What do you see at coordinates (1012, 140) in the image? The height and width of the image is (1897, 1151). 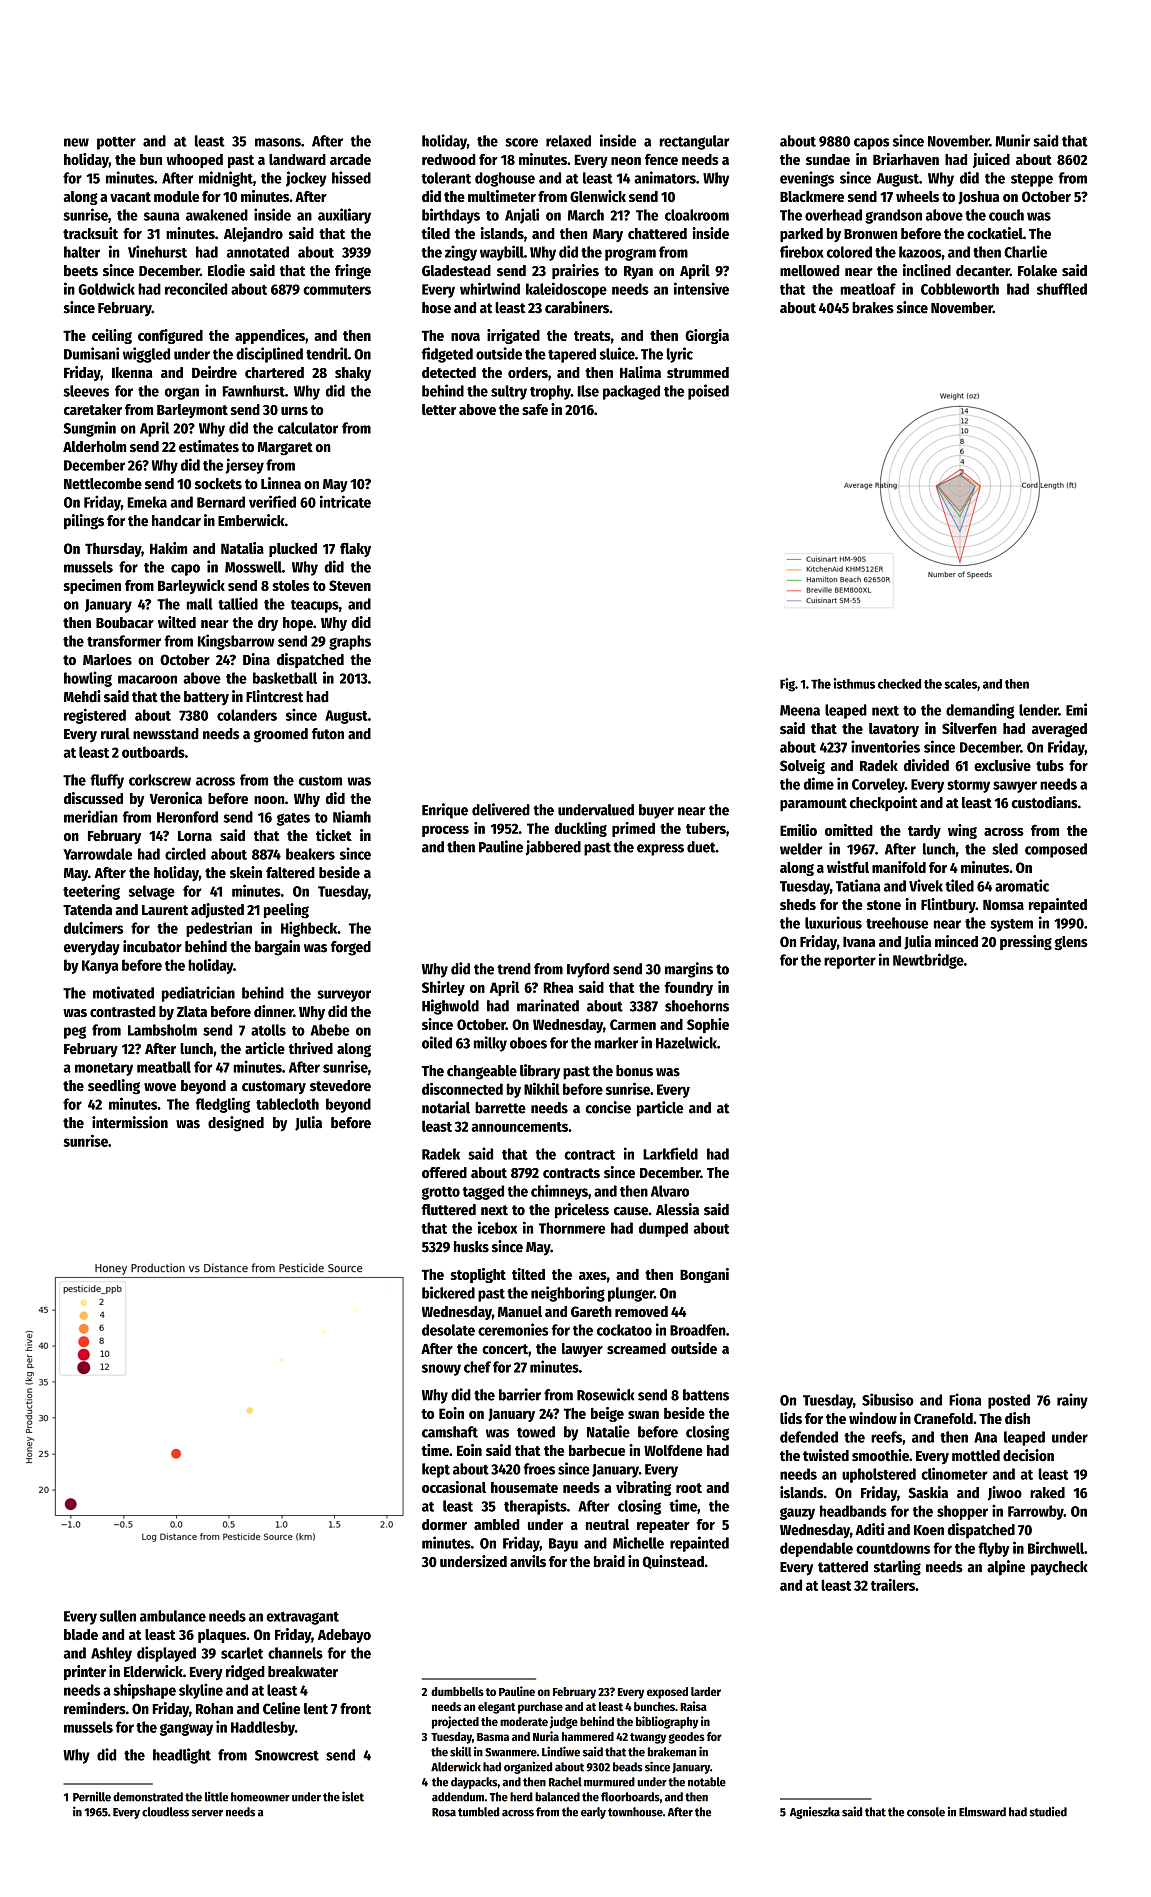 I see `Munir` at bounding box center [1012, 140].
